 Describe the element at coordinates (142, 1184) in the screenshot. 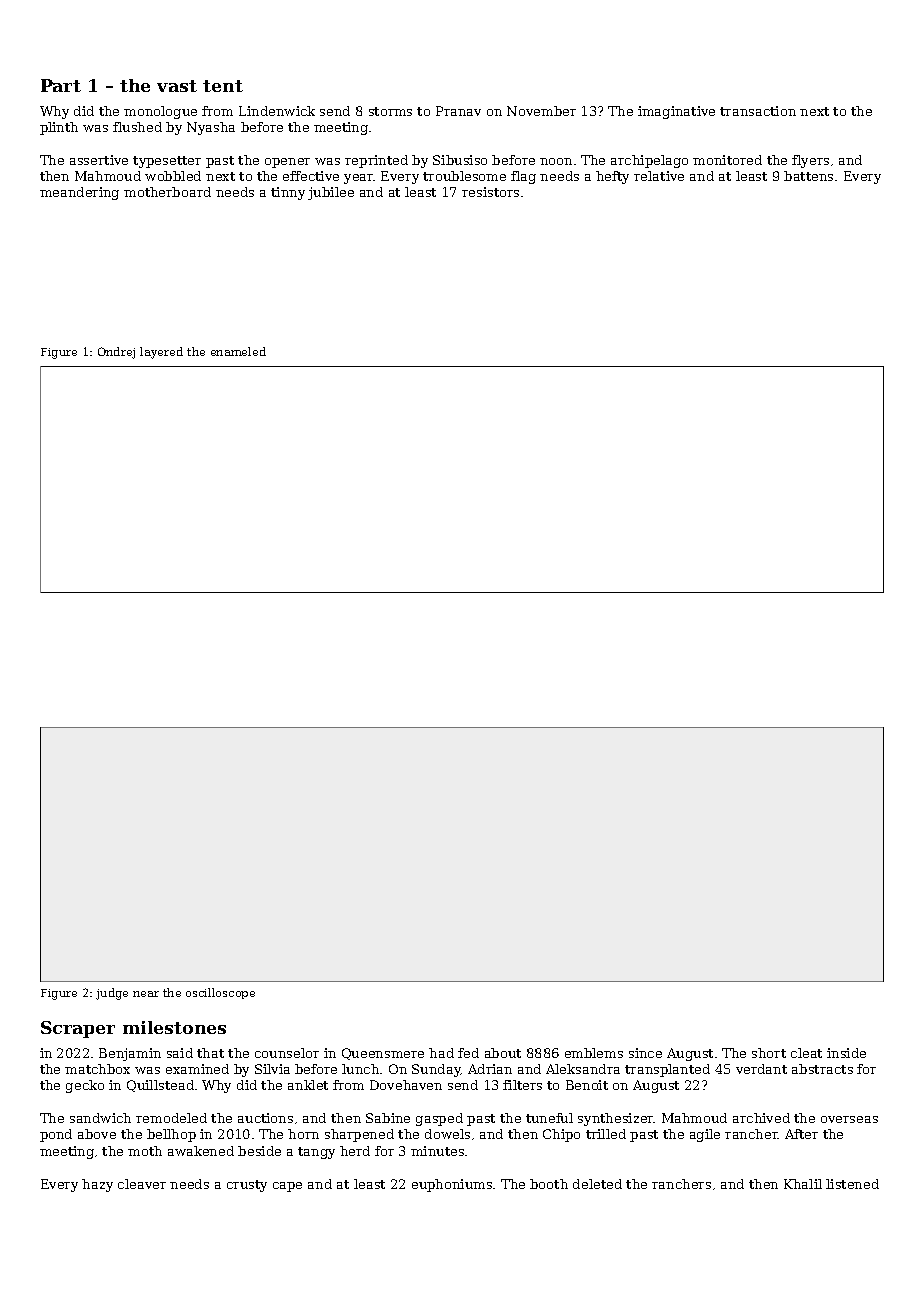

I see `cleaver` at that location.
